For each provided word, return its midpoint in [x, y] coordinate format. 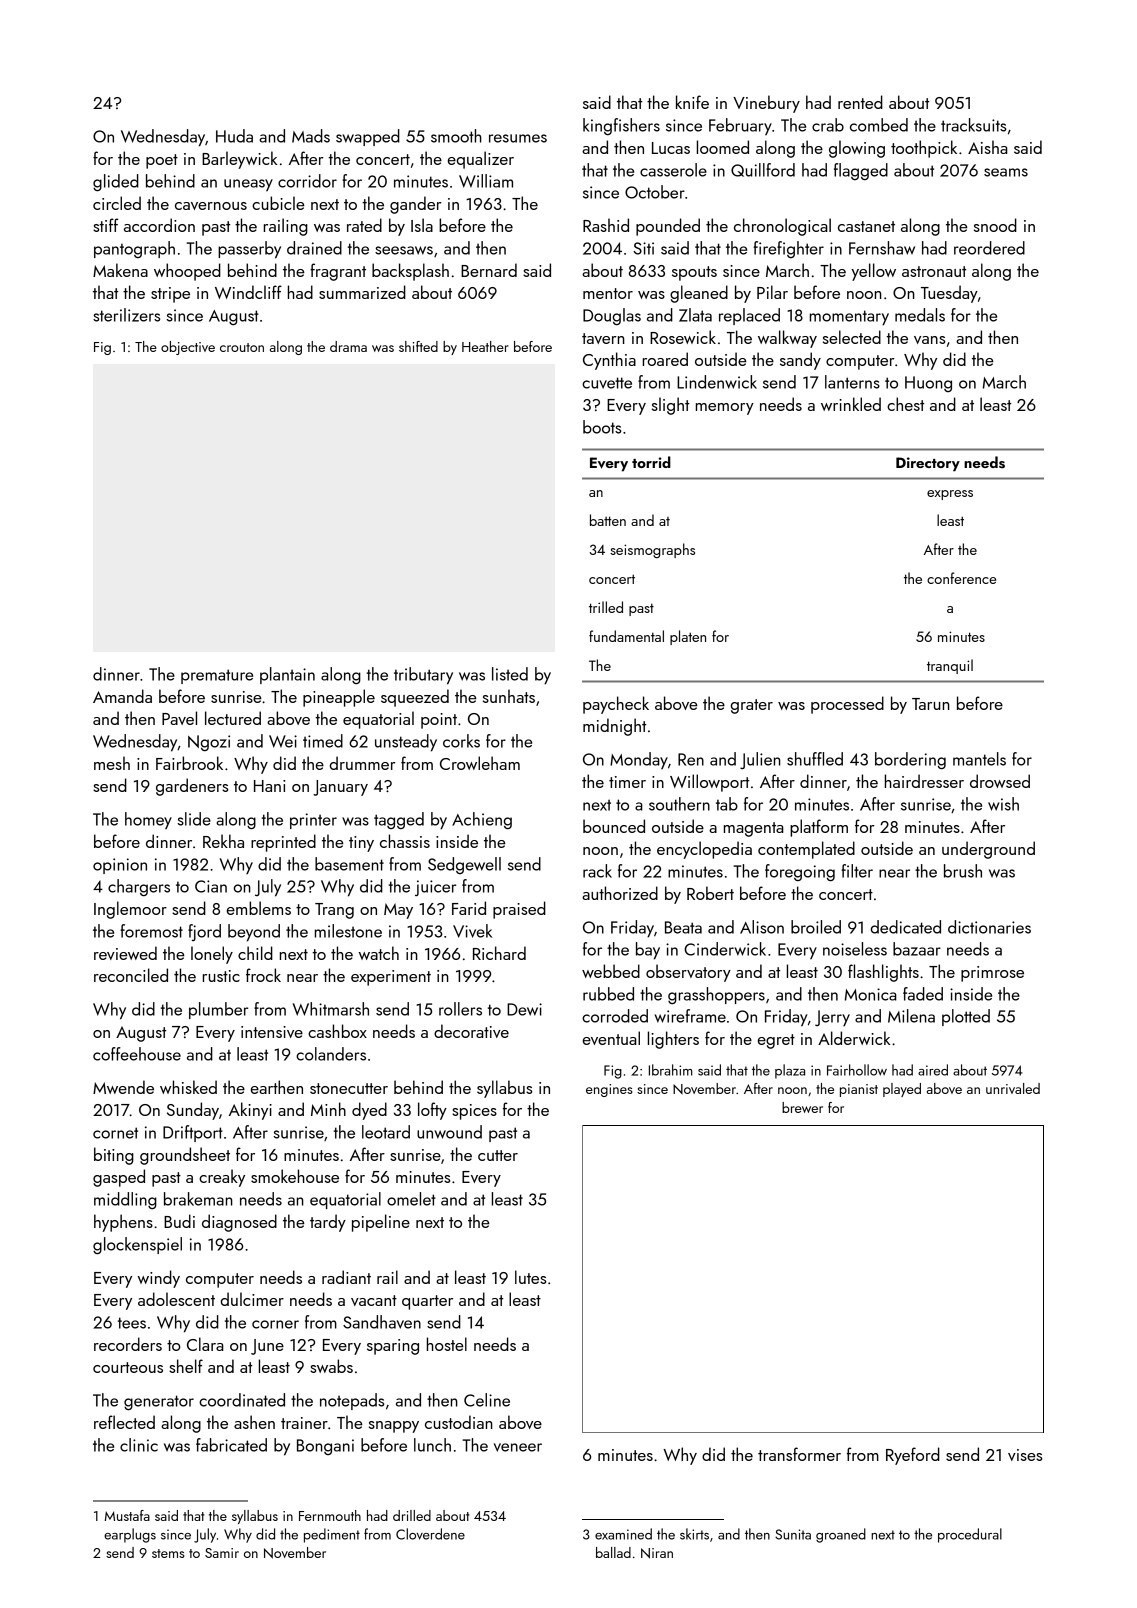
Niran [657, 1553]
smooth [456, 136]
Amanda [122, 696]
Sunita [793, 1534]
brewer [802, 1107]
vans [929, 340]
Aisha [988, 147]
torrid [651, 462]
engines [609, 1090]
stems [168, 1553]
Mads [311, 136]
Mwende [123, 1087]
